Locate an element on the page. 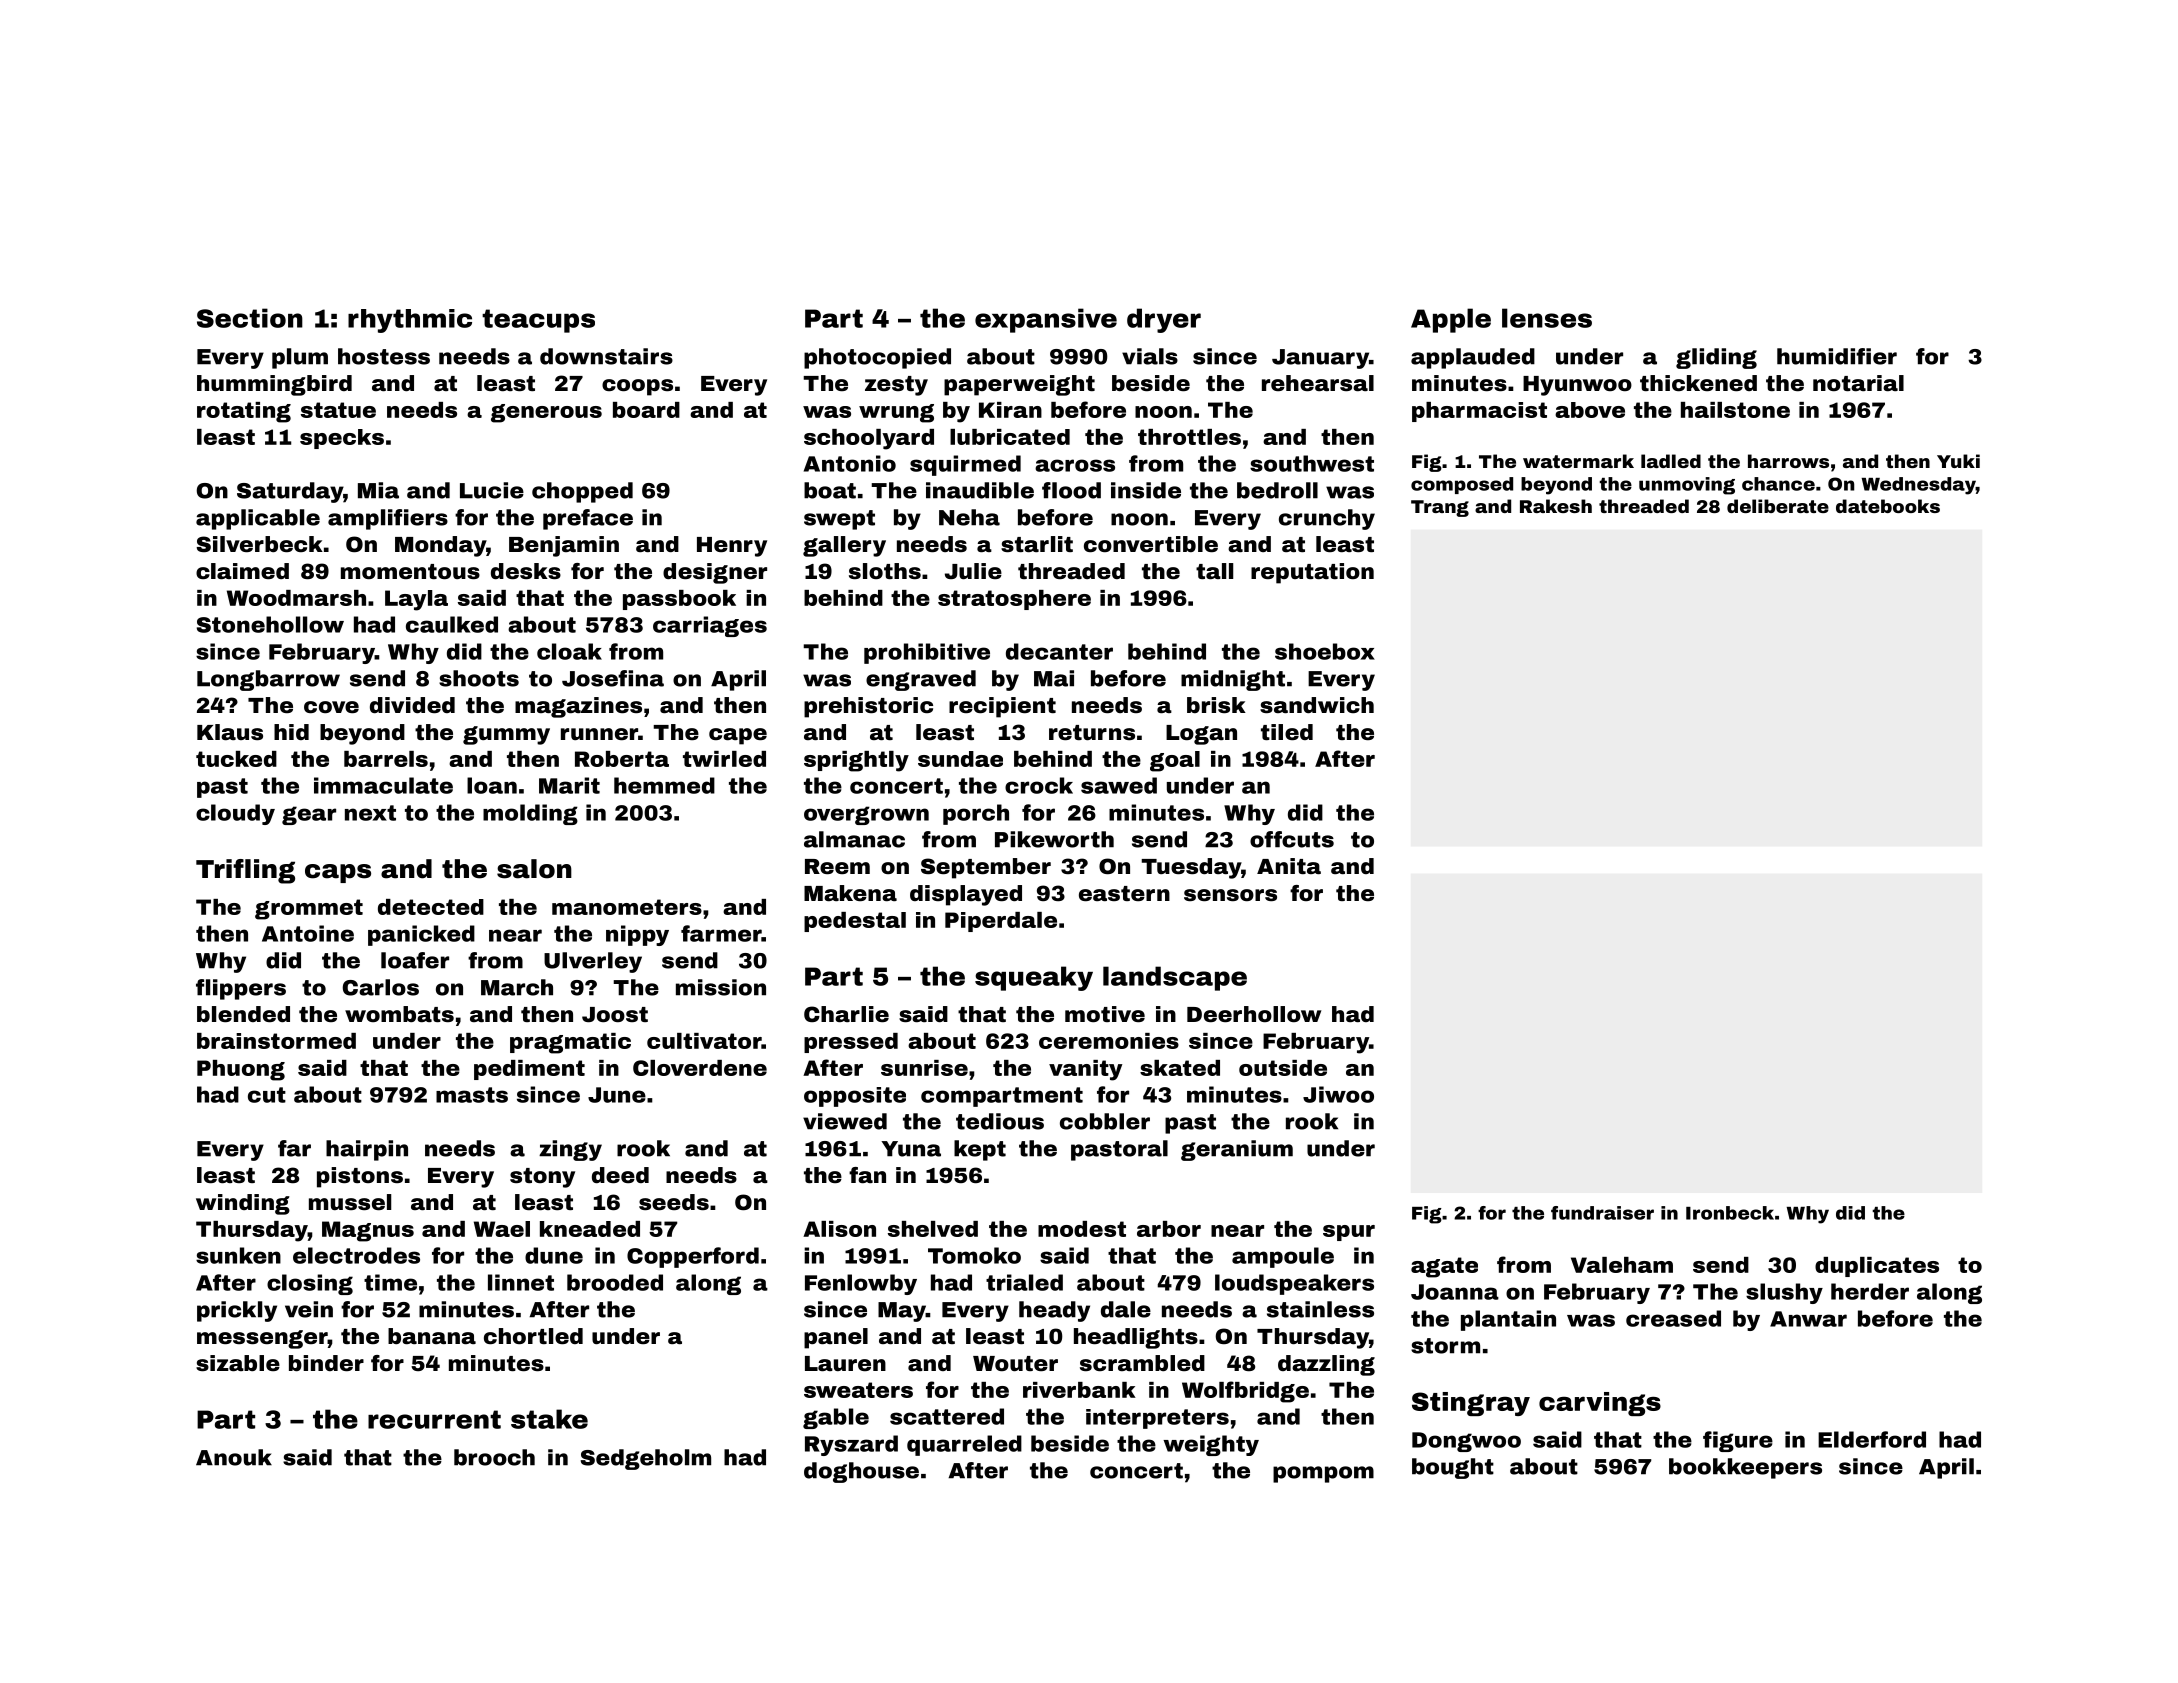  tucked is located at coordinates (236, 759).
